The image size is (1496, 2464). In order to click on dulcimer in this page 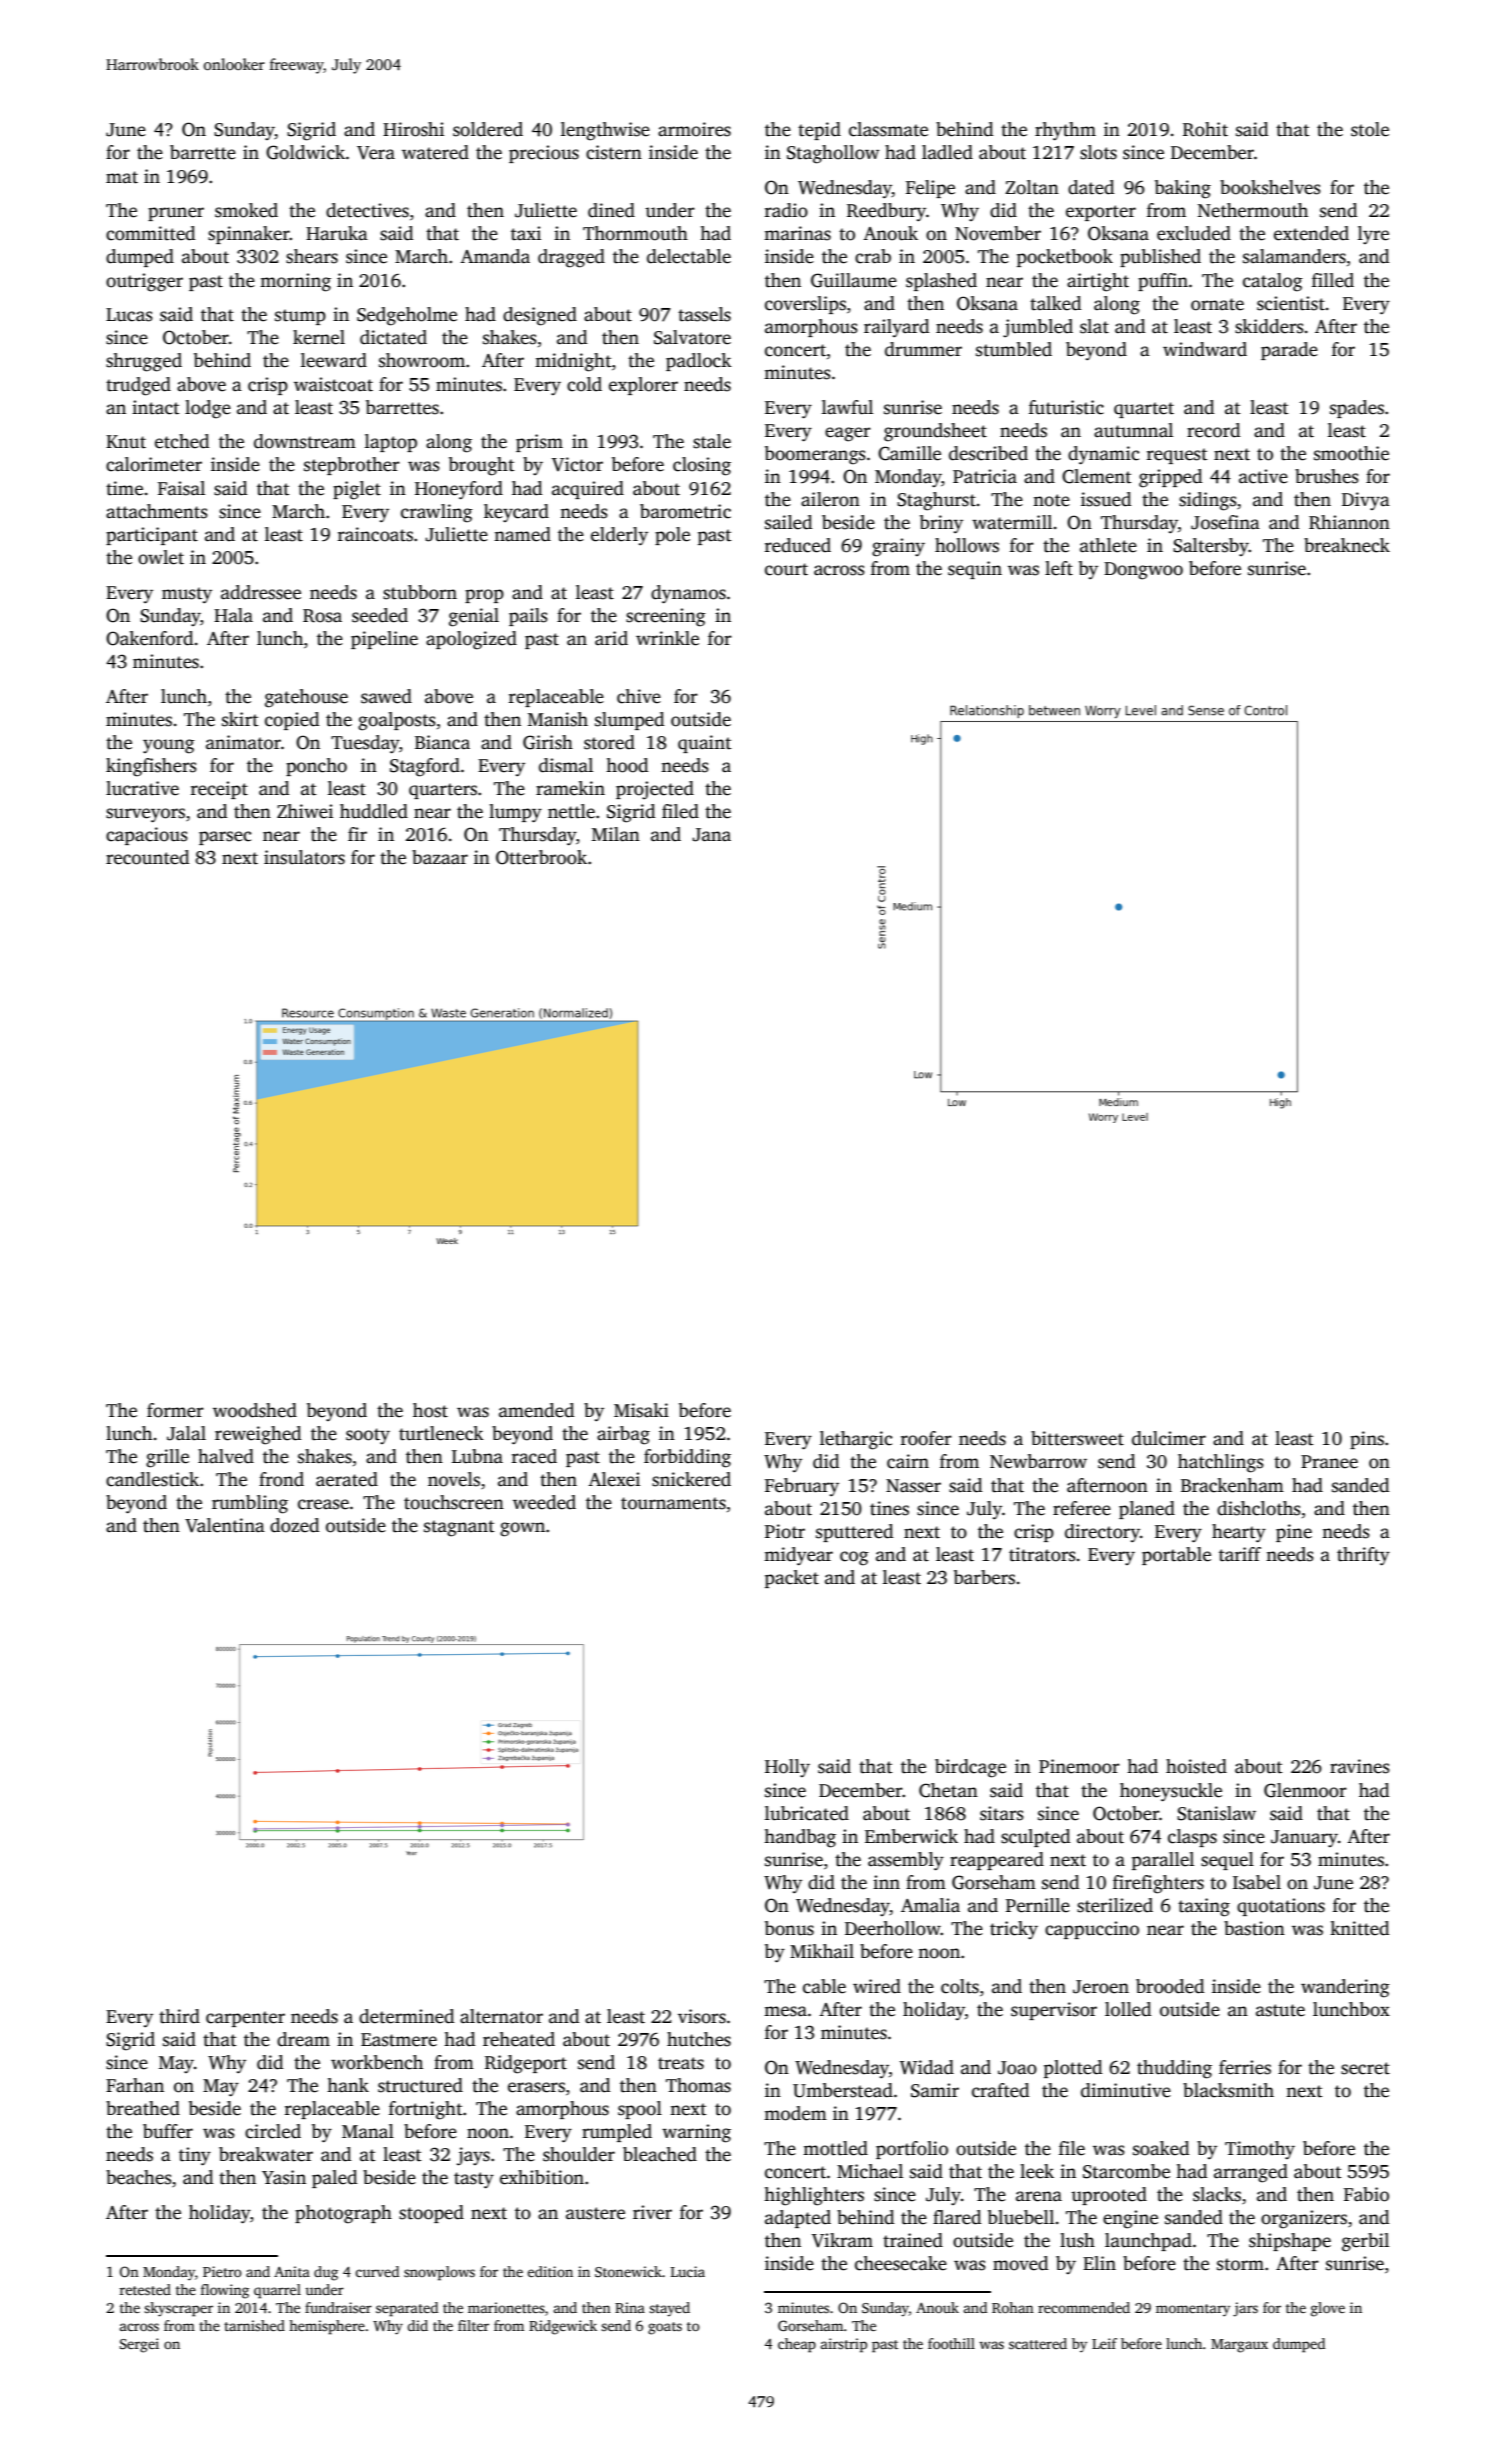, I will do `click(1169, 1438)`.
